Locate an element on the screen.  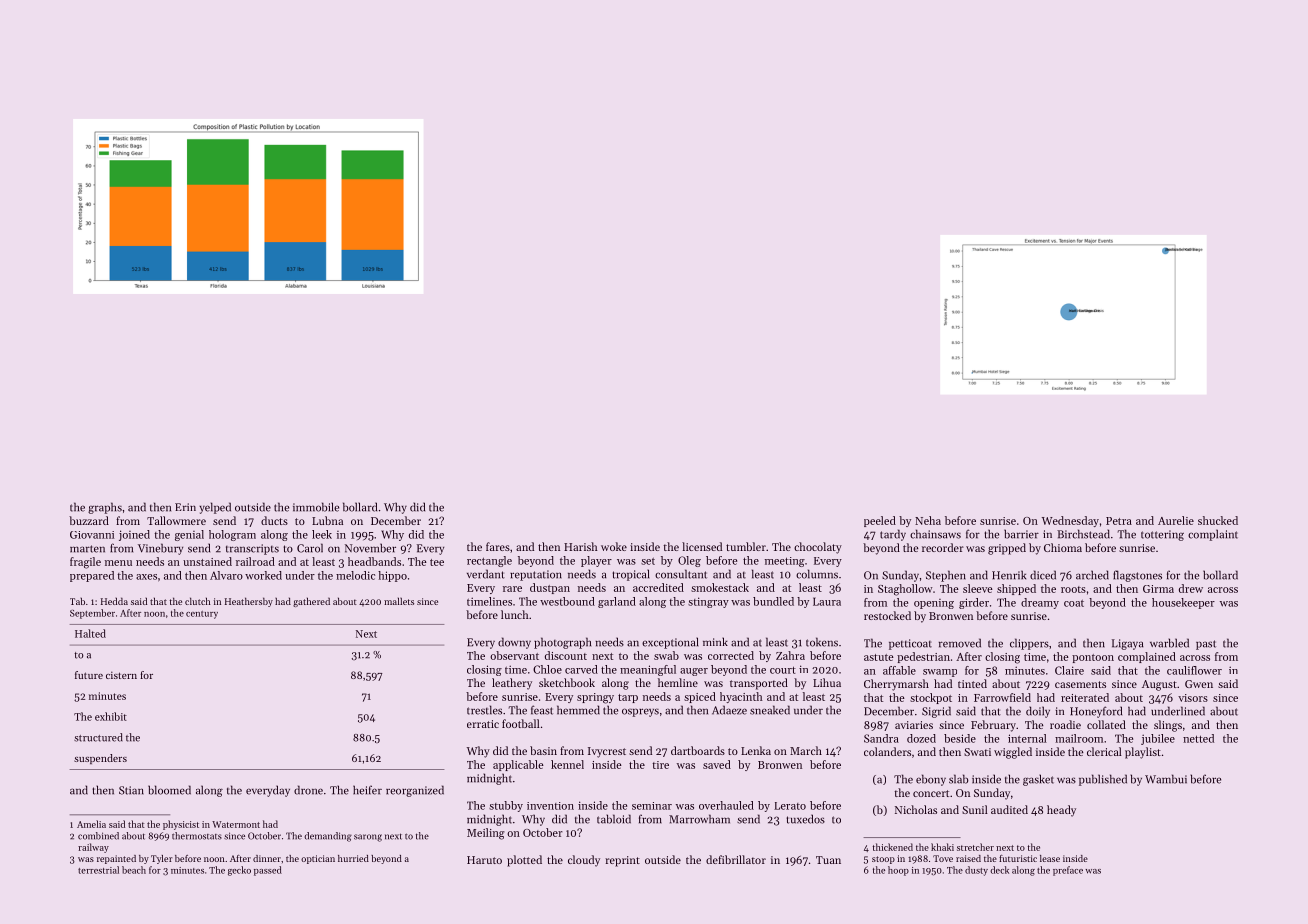
trestles is located at coordinates (484, 710).
